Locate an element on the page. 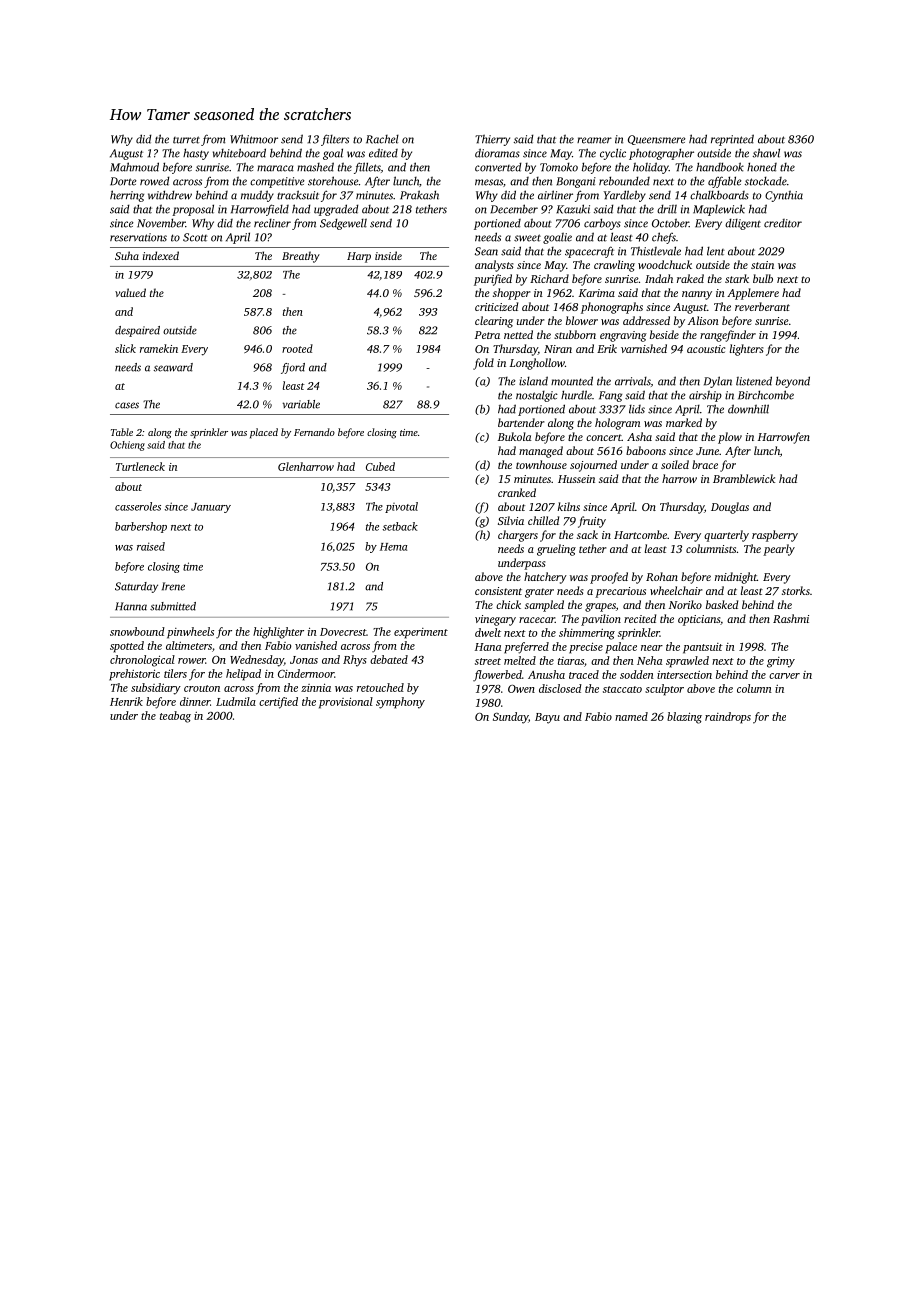 This page has width=924, height=1308. vanished is located at coordinates (316, 645).
